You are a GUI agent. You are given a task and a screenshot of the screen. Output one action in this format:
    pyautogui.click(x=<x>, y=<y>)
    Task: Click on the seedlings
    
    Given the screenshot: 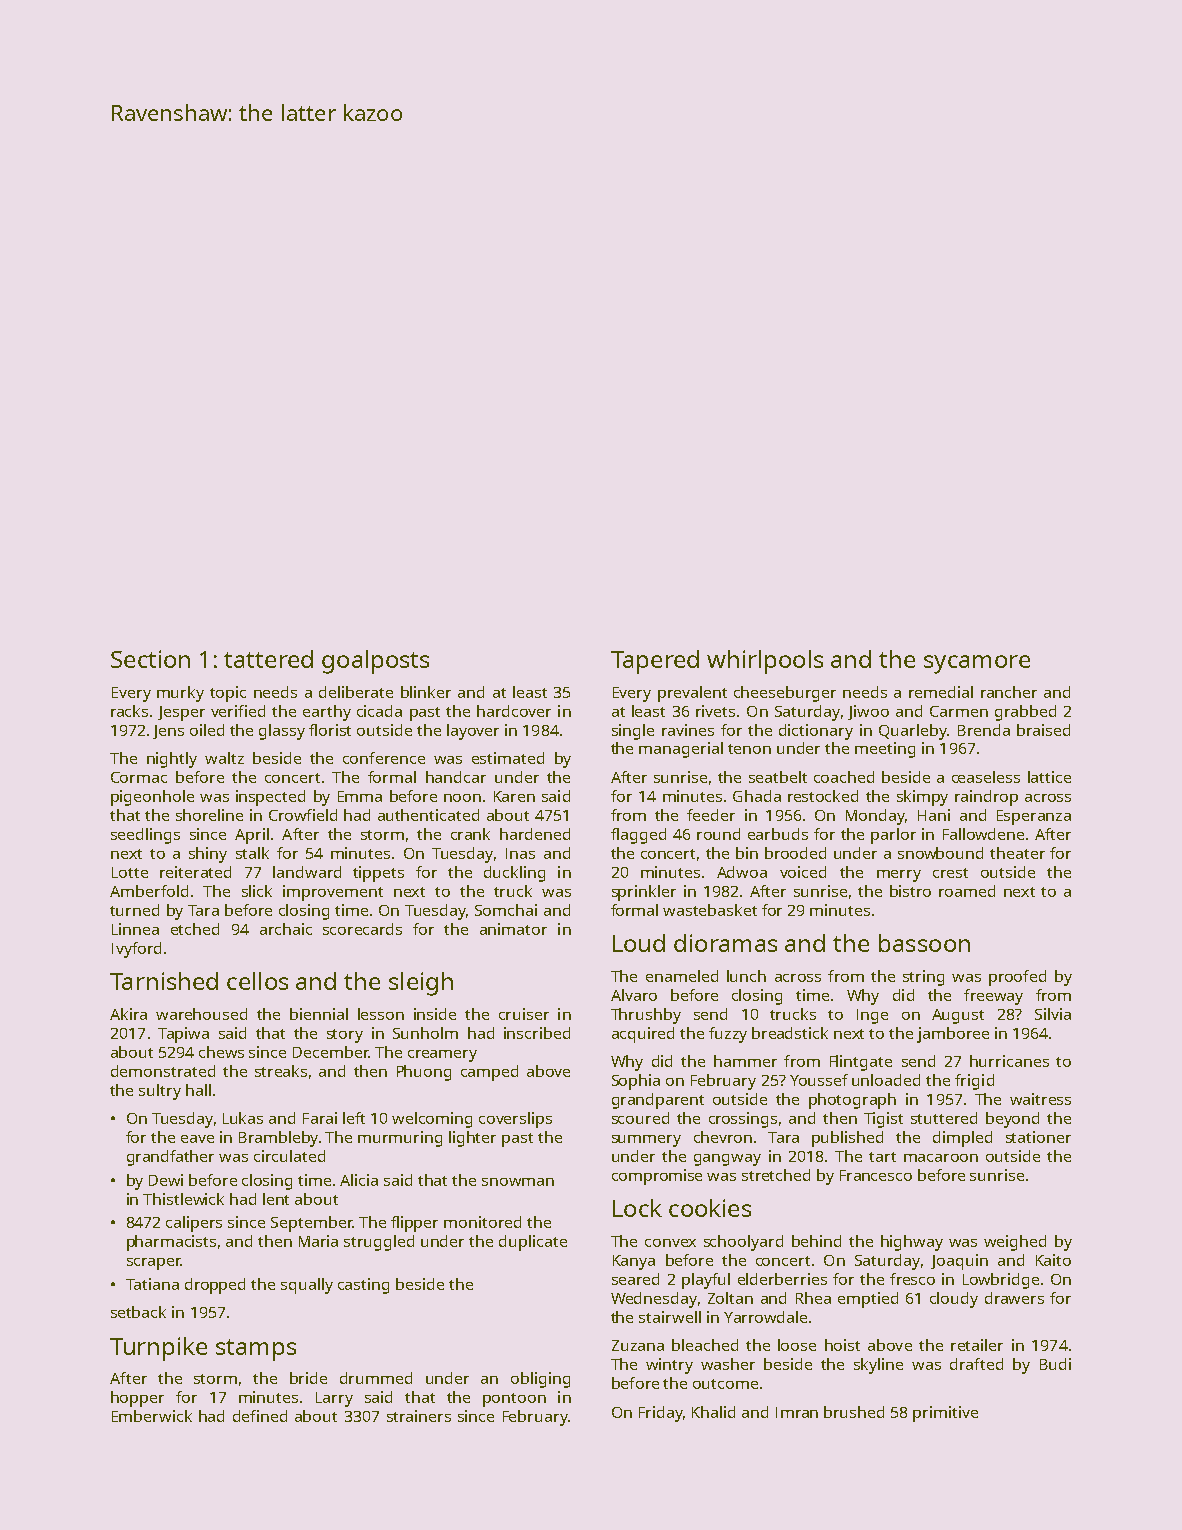 What is the action you would take?
    pyautogui.click(x=145, y=836)
